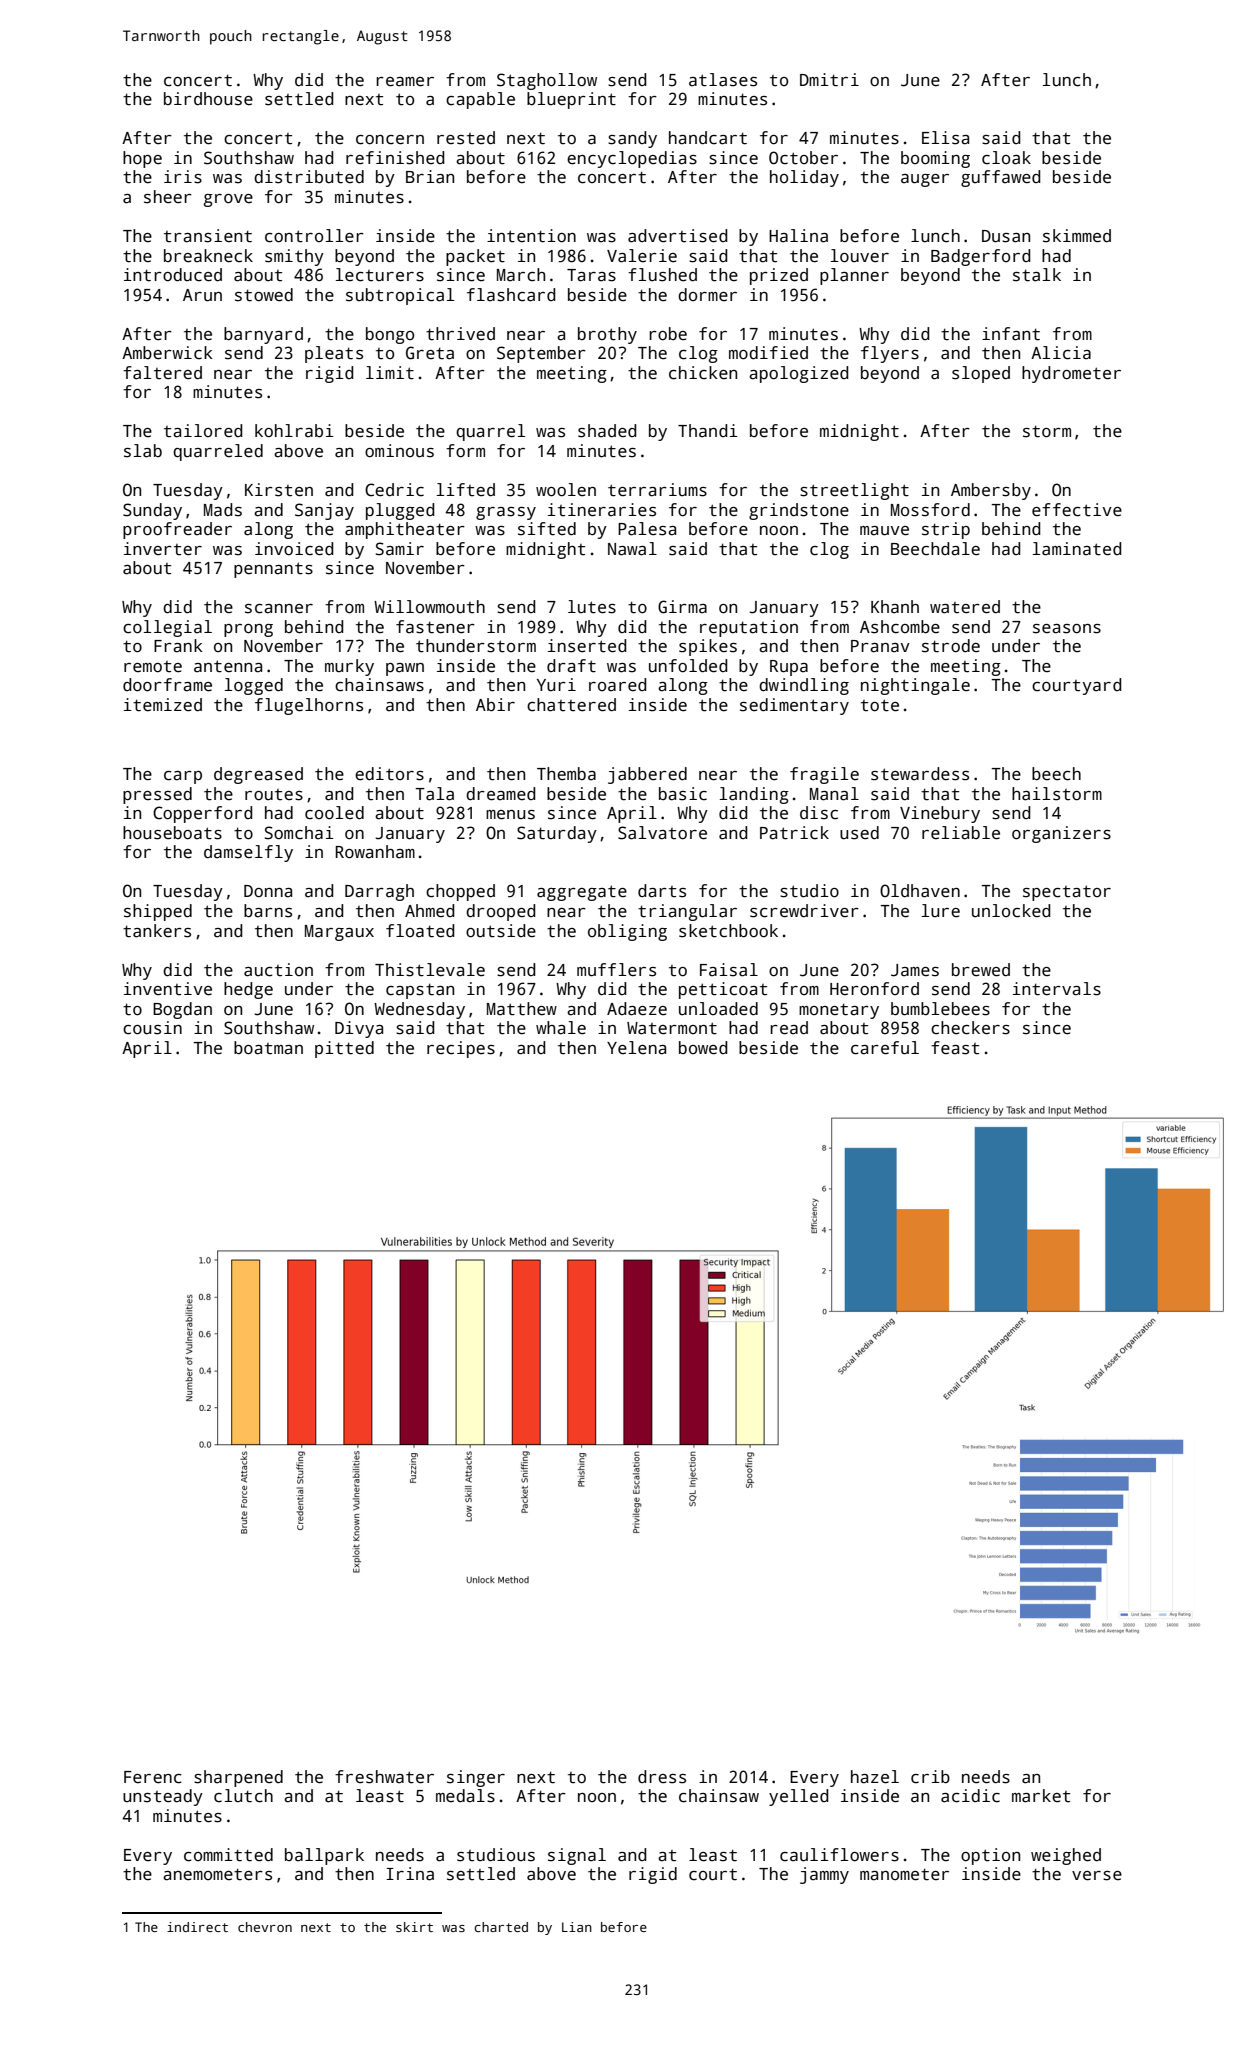 The image size is (1249, 2058). Describe the element at coordinates (476, 1778) in the screenshot. I see `singer` at that location.
